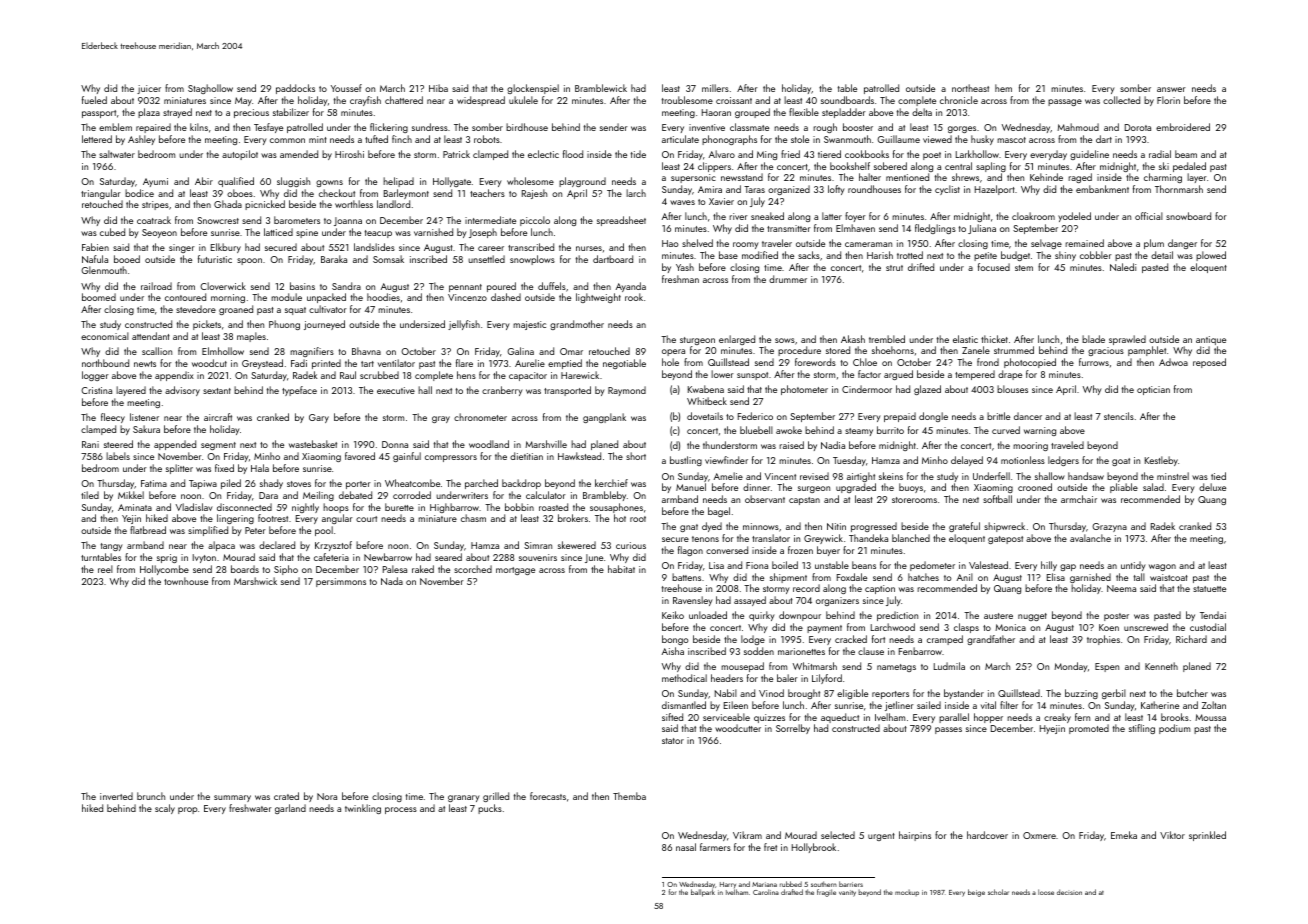 The height and width of the screenshot is (924, 1308). Describe the element at coordinates (949, 666) in the screenshot. I see `Ludmila` at that location.
